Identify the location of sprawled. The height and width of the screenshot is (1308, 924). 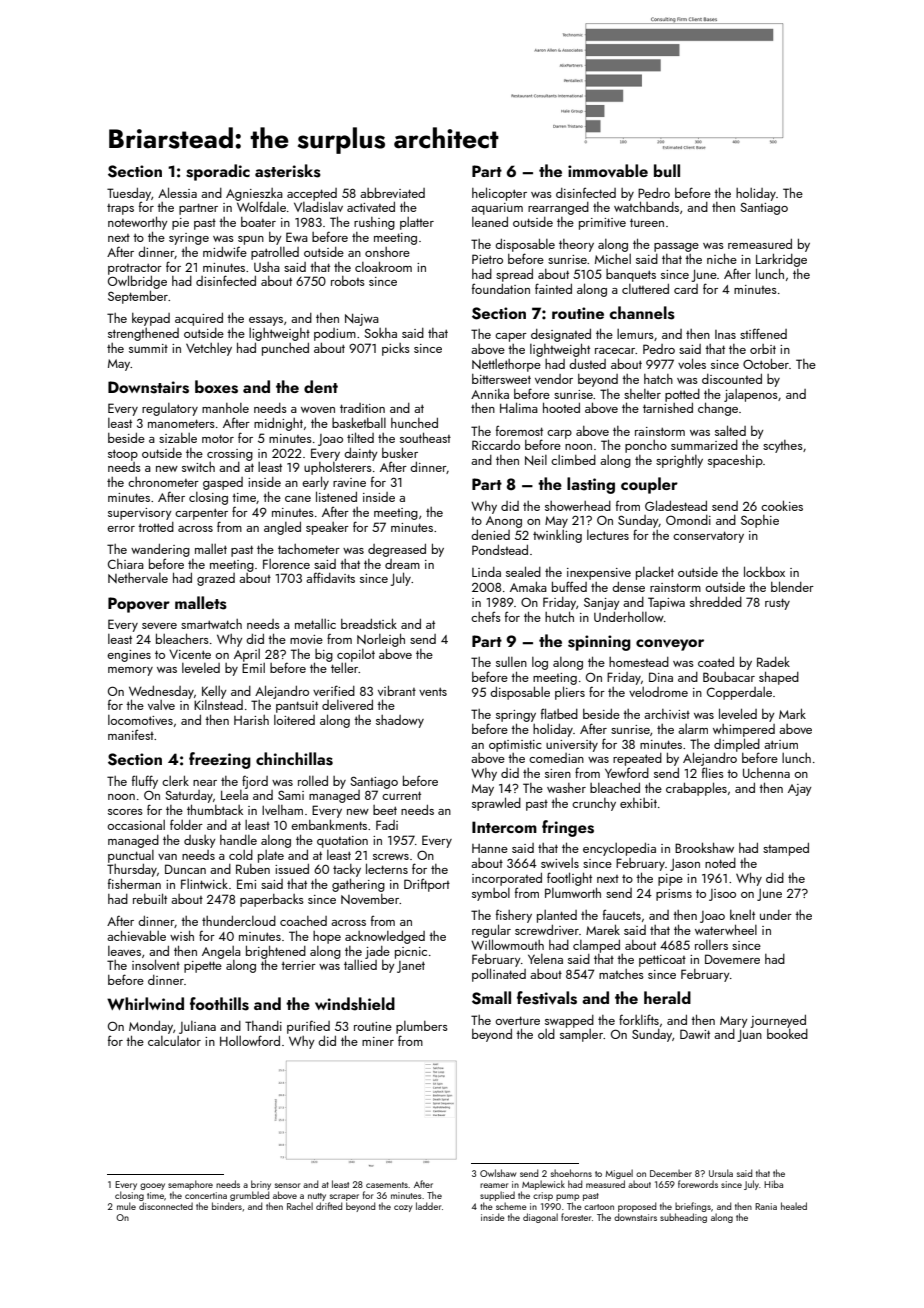
(496, 804).
